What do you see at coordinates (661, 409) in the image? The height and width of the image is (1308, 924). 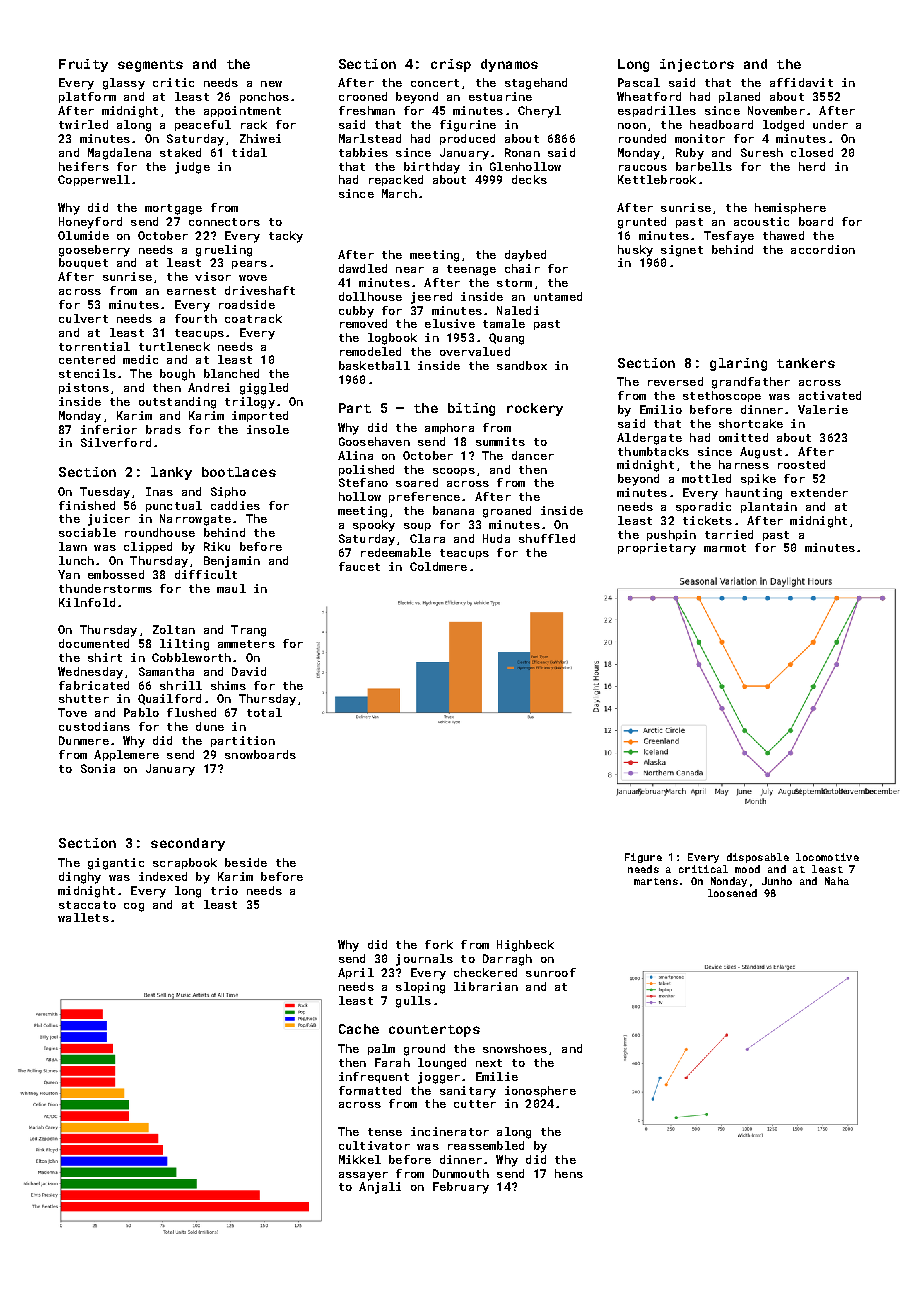 I see `Emilio` at bounding box center [661, 409].
